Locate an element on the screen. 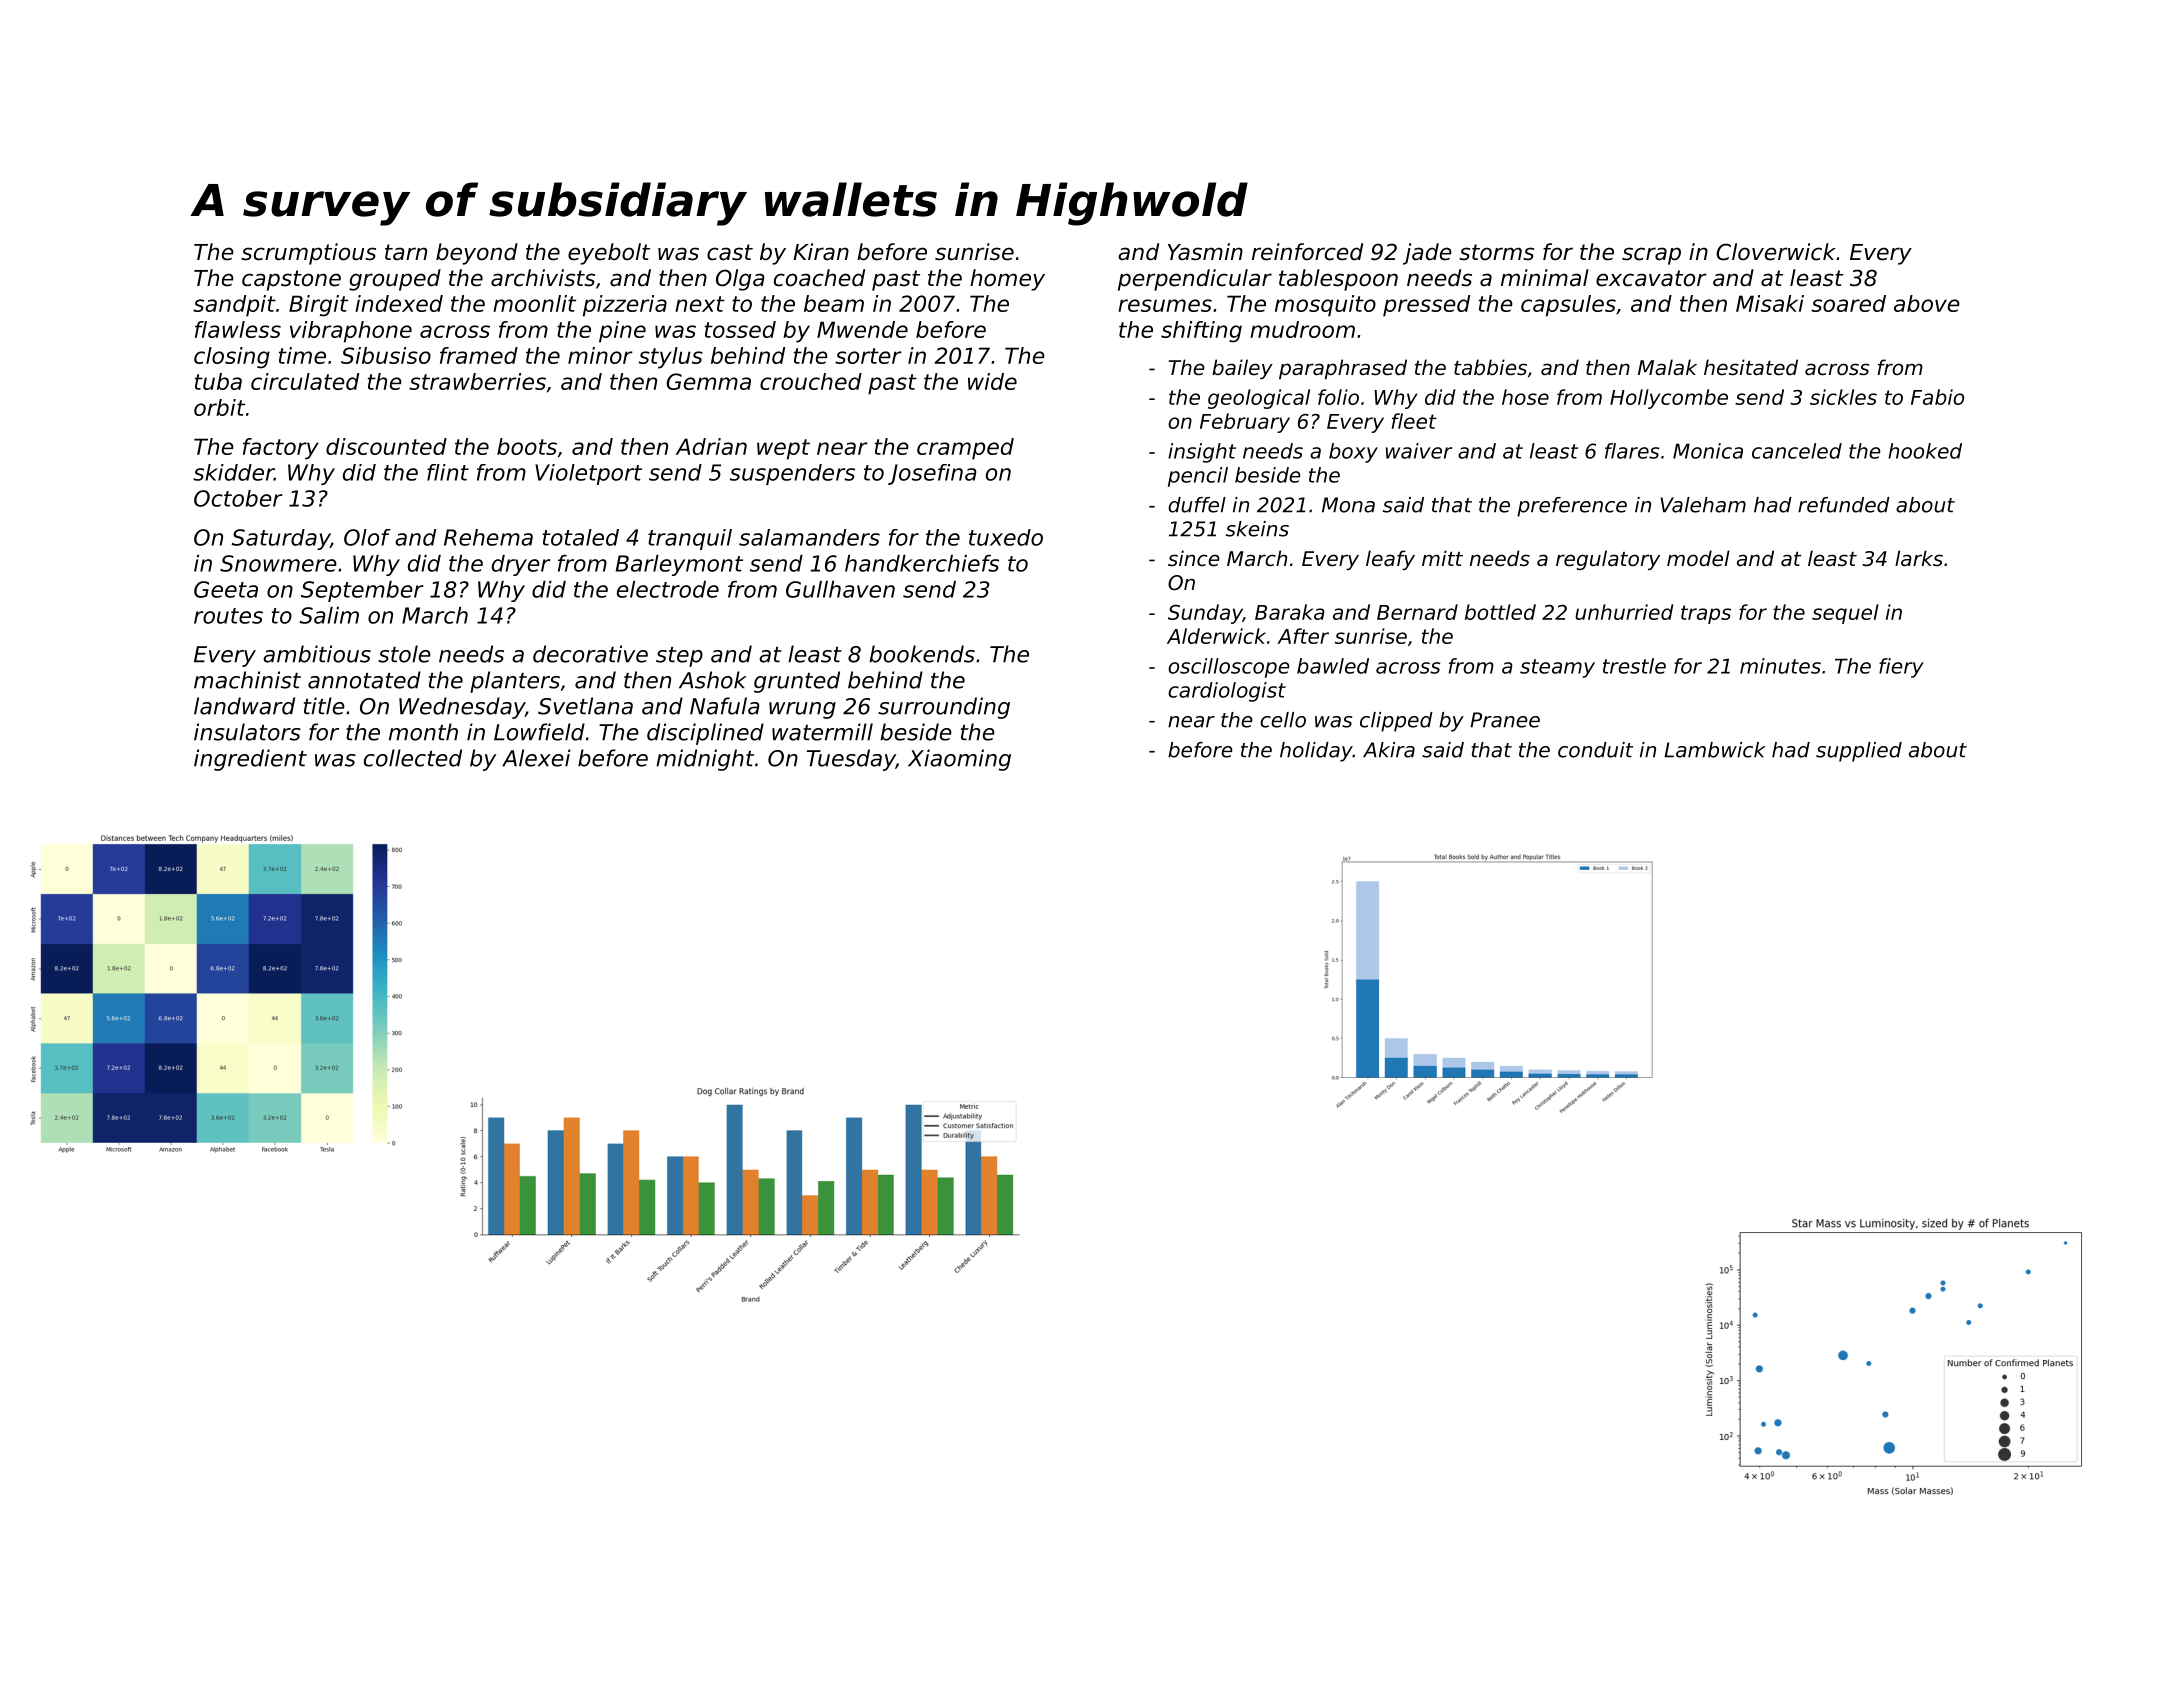 Image resolution: width=2178 pixels, height=1683 pixels. surrounding is located at coordinates (944, 708).
